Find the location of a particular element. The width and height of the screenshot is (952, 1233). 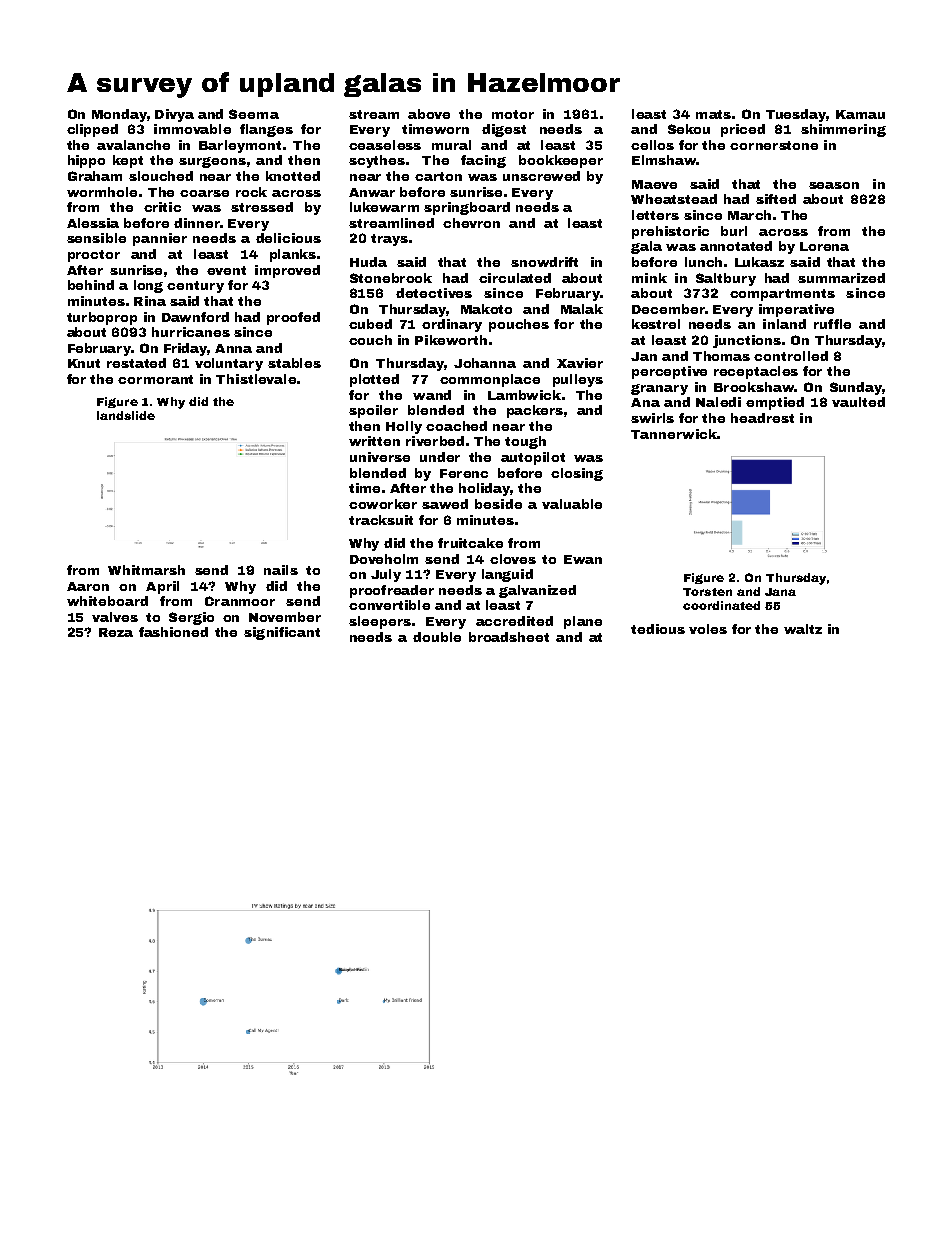

springboard is located at coordinates (467, 208).
